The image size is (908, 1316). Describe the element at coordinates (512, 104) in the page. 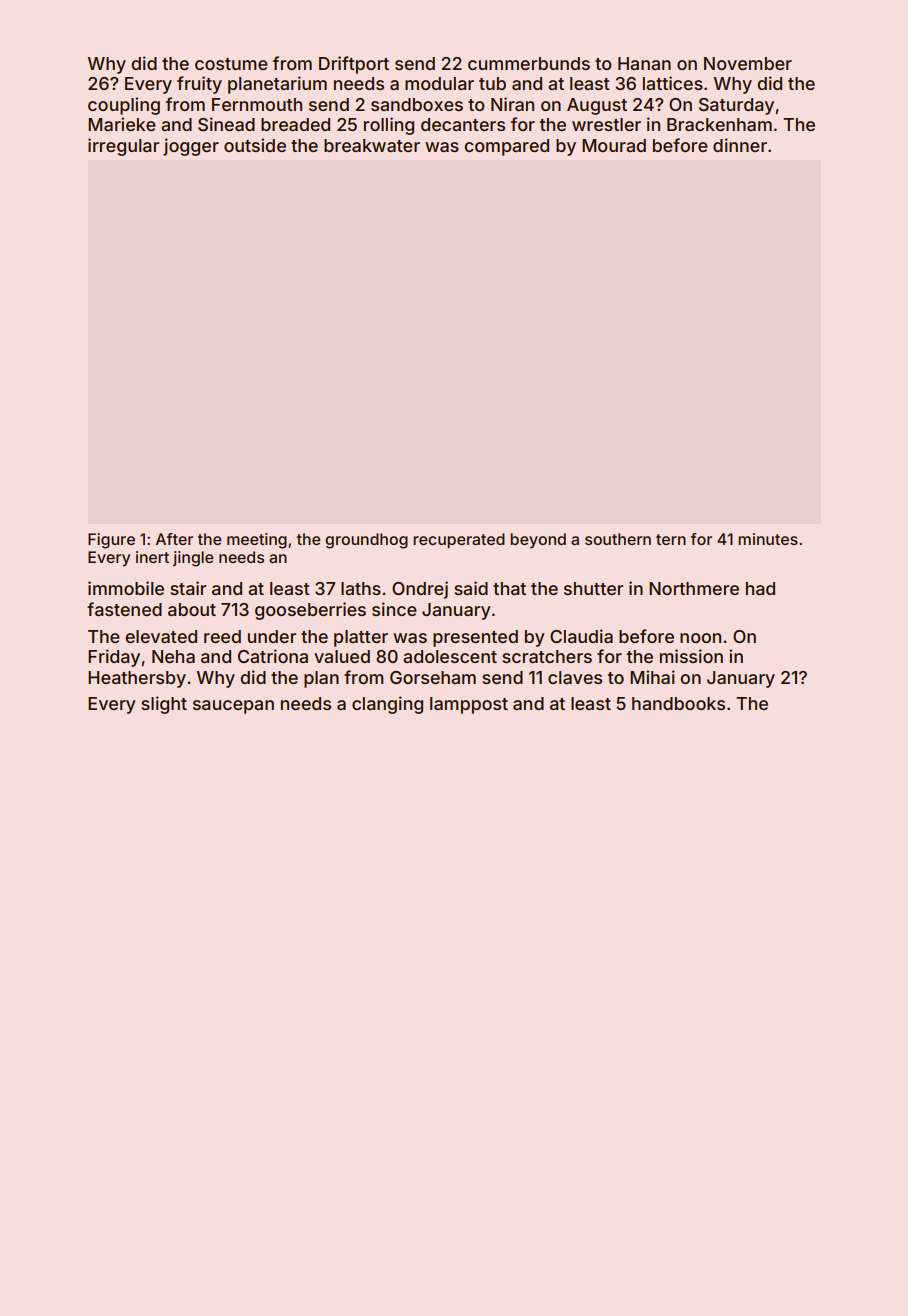

I see `Niran` at that location.
